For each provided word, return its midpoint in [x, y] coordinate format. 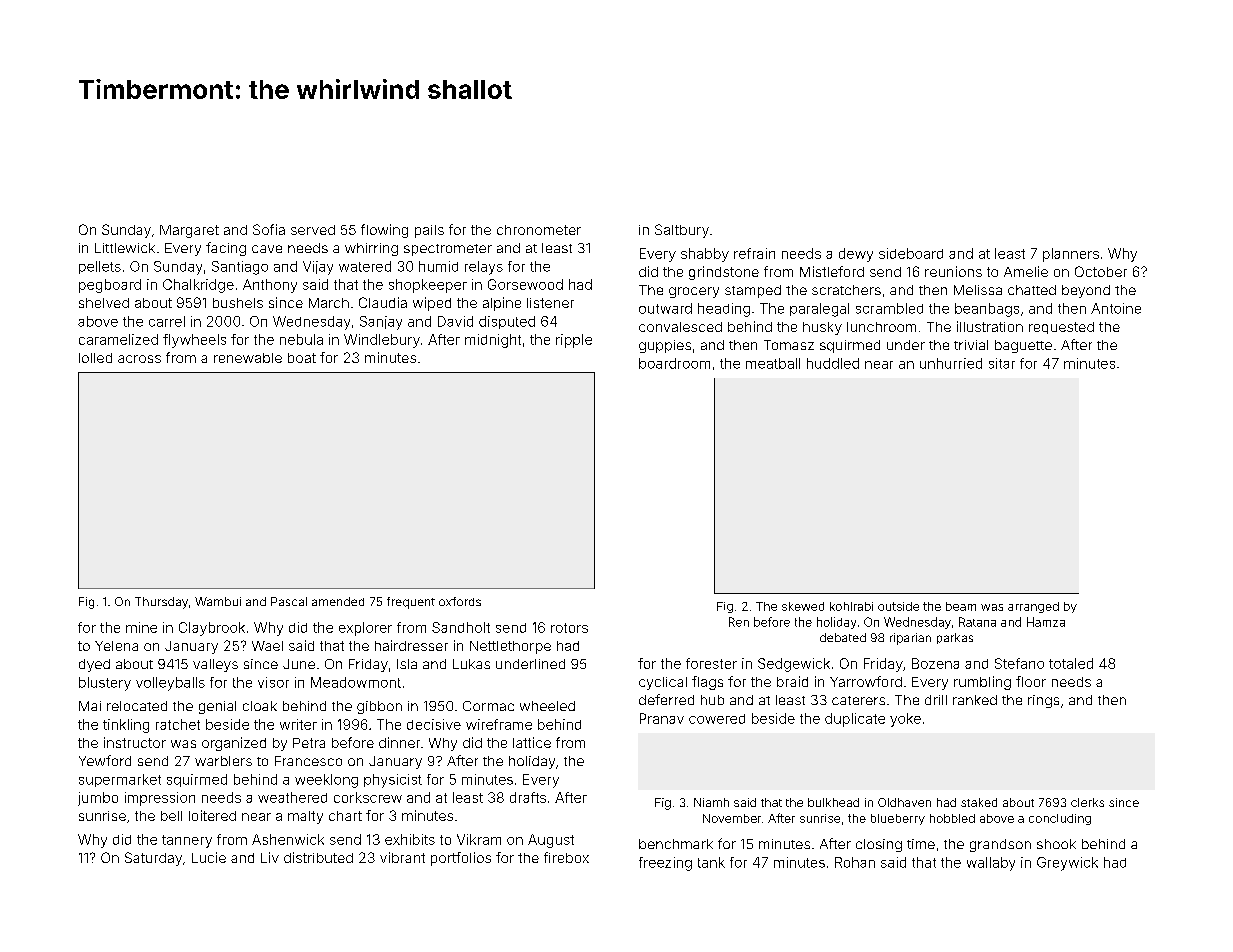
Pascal [289, 601]
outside [898, 606]
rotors [569, 628]
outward [665, 308]
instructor [135, 742]
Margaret [189, 231]
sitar [1002, 363]
